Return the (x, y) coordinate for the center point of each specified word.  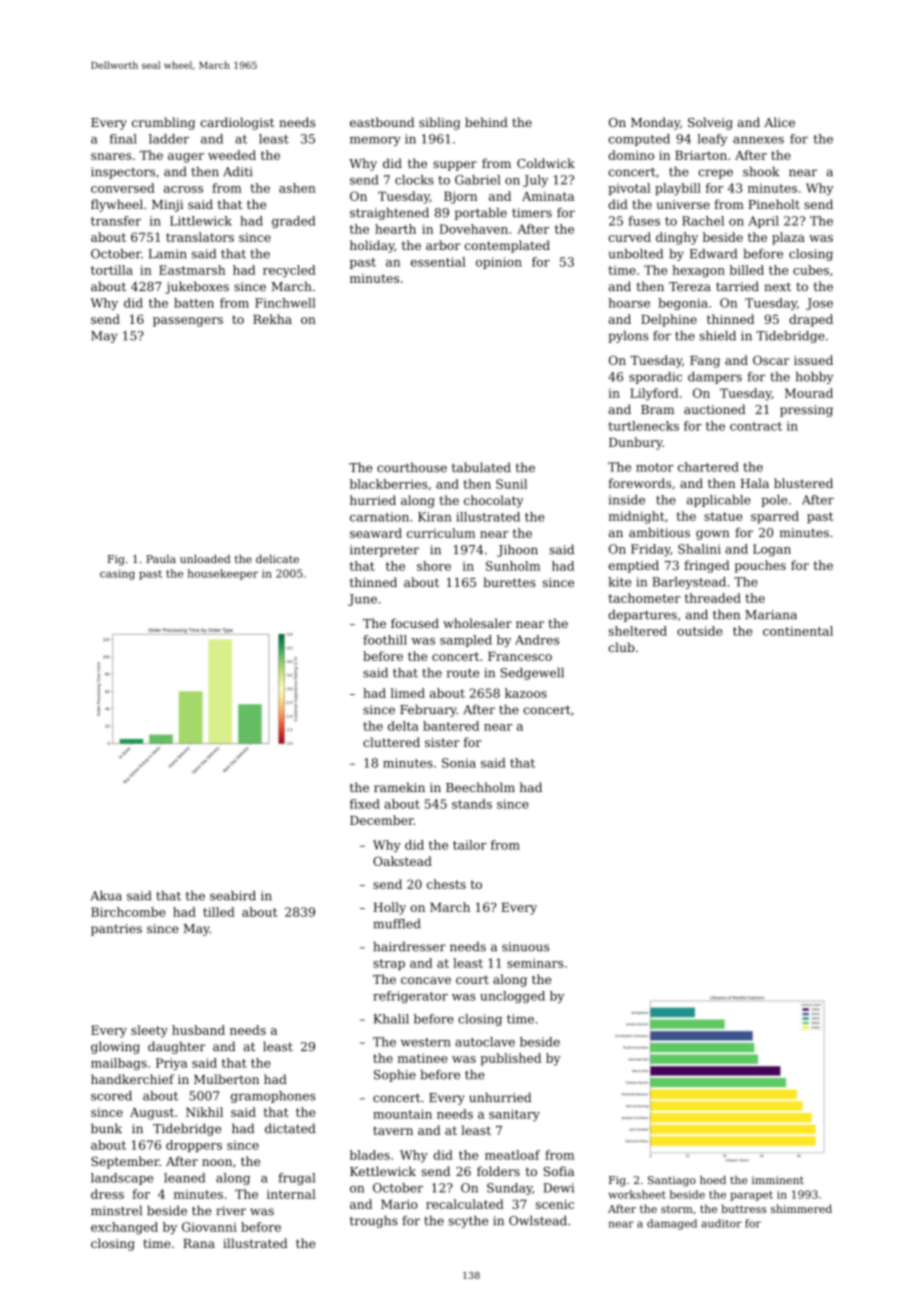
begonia (683, 304)
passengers (188, 322)
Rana (199, 1243)
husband (198, 1030)
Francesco (520, 656)
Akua (106, 896)
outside (700, 631)
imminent (778, 1180)
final (123, 139)
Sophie (395, 1075)
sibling (439, 123)
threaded (712, 598)
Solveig (710, 123)
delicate (277, 559)
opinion (499, 263)
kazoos (526, 693)
